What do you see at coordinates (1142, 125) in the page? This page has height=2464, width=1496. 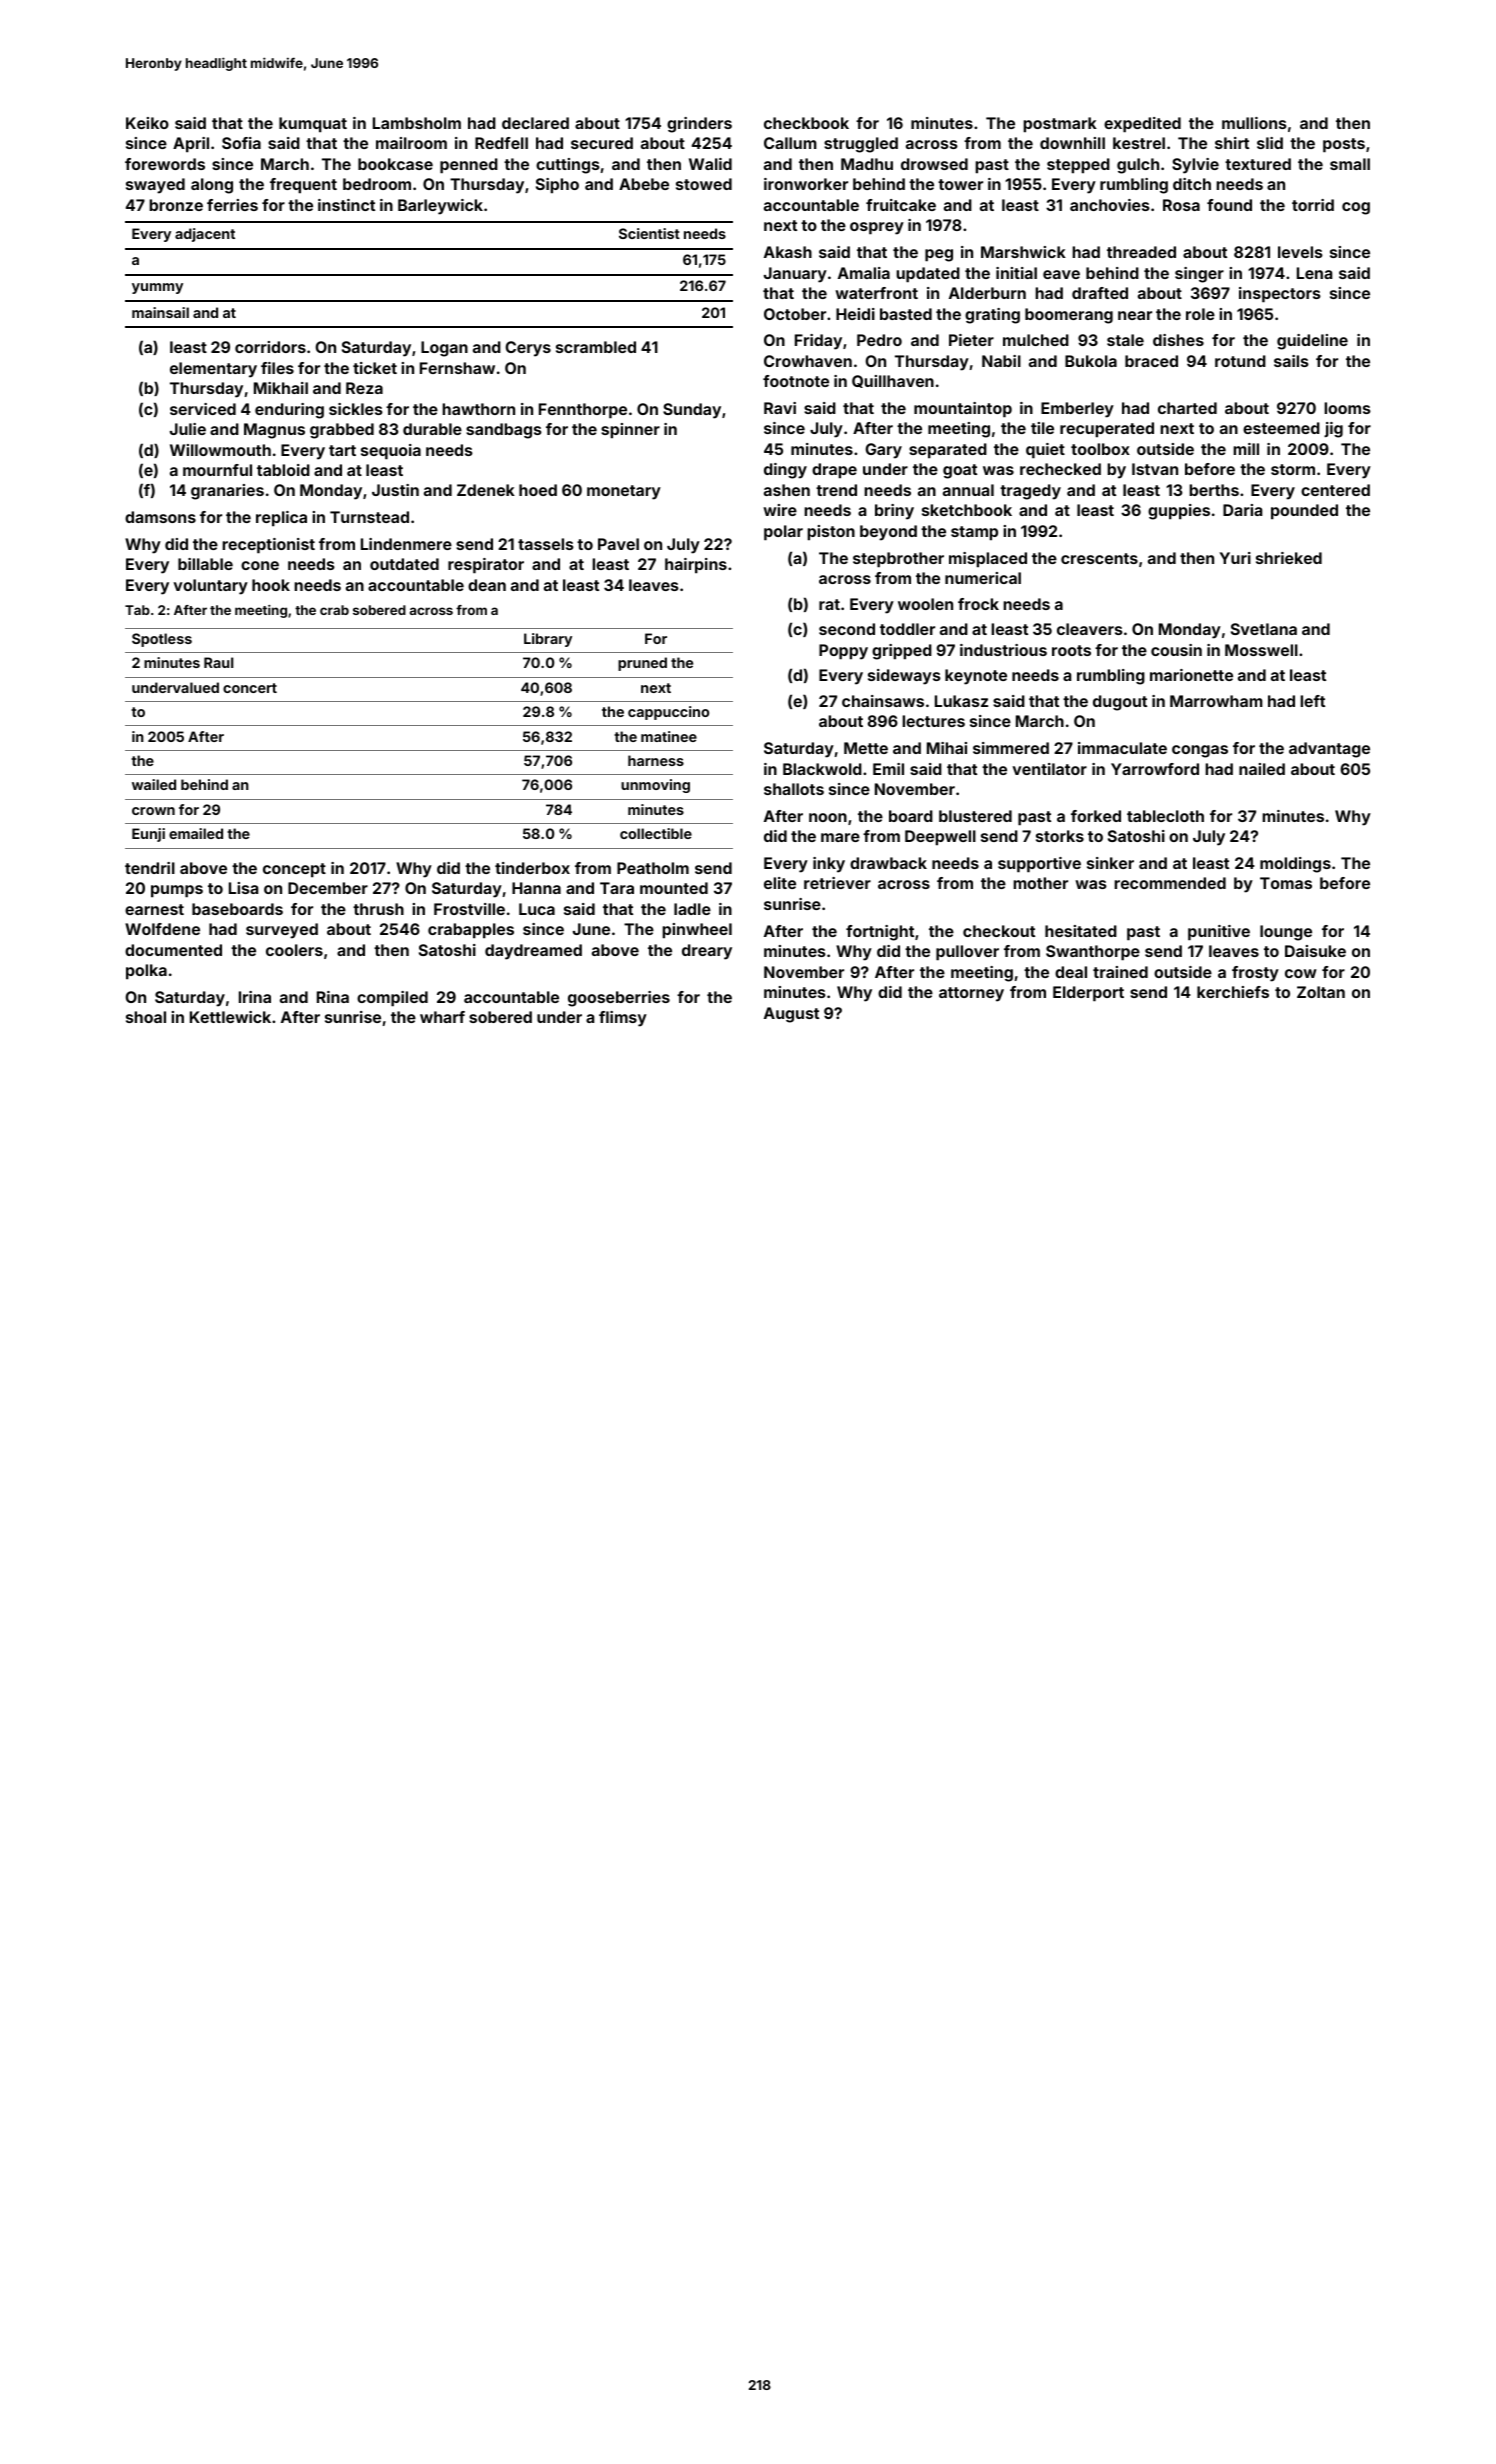 I see `expedited` at bounding box center [1142, 125].
